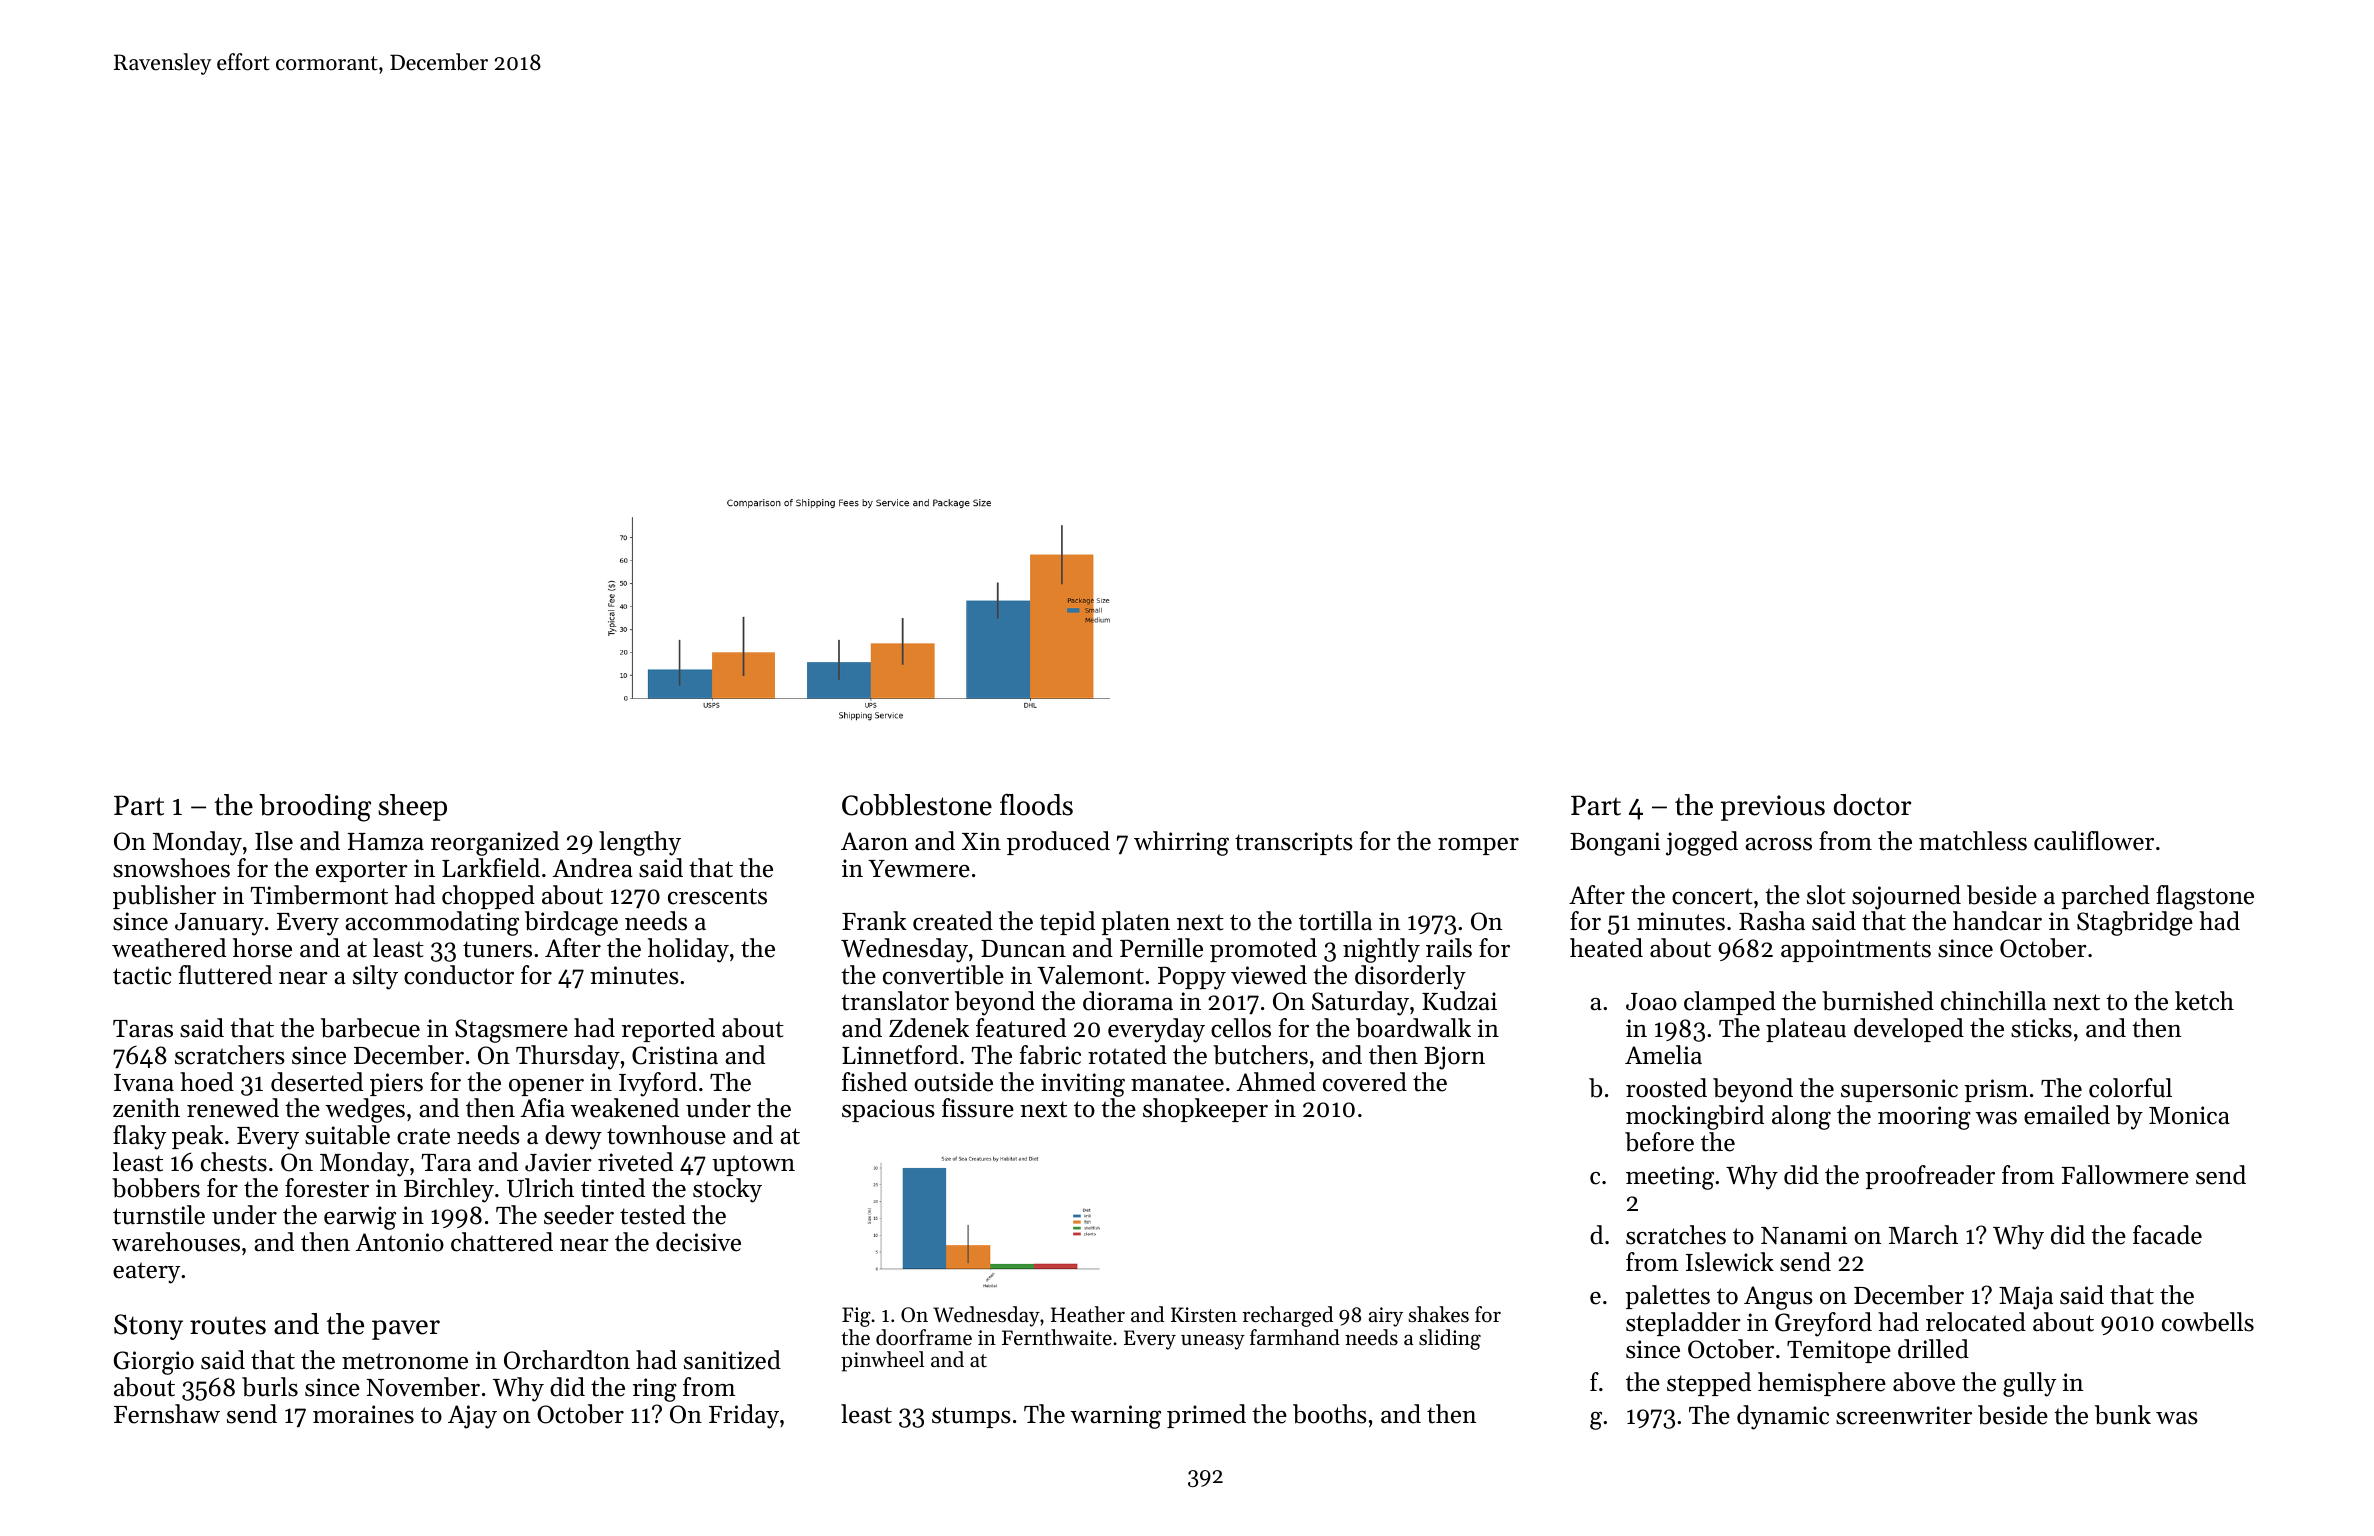  Describe the element at coordinates (753, 1165) in the document. I see `uptown` at that location.
